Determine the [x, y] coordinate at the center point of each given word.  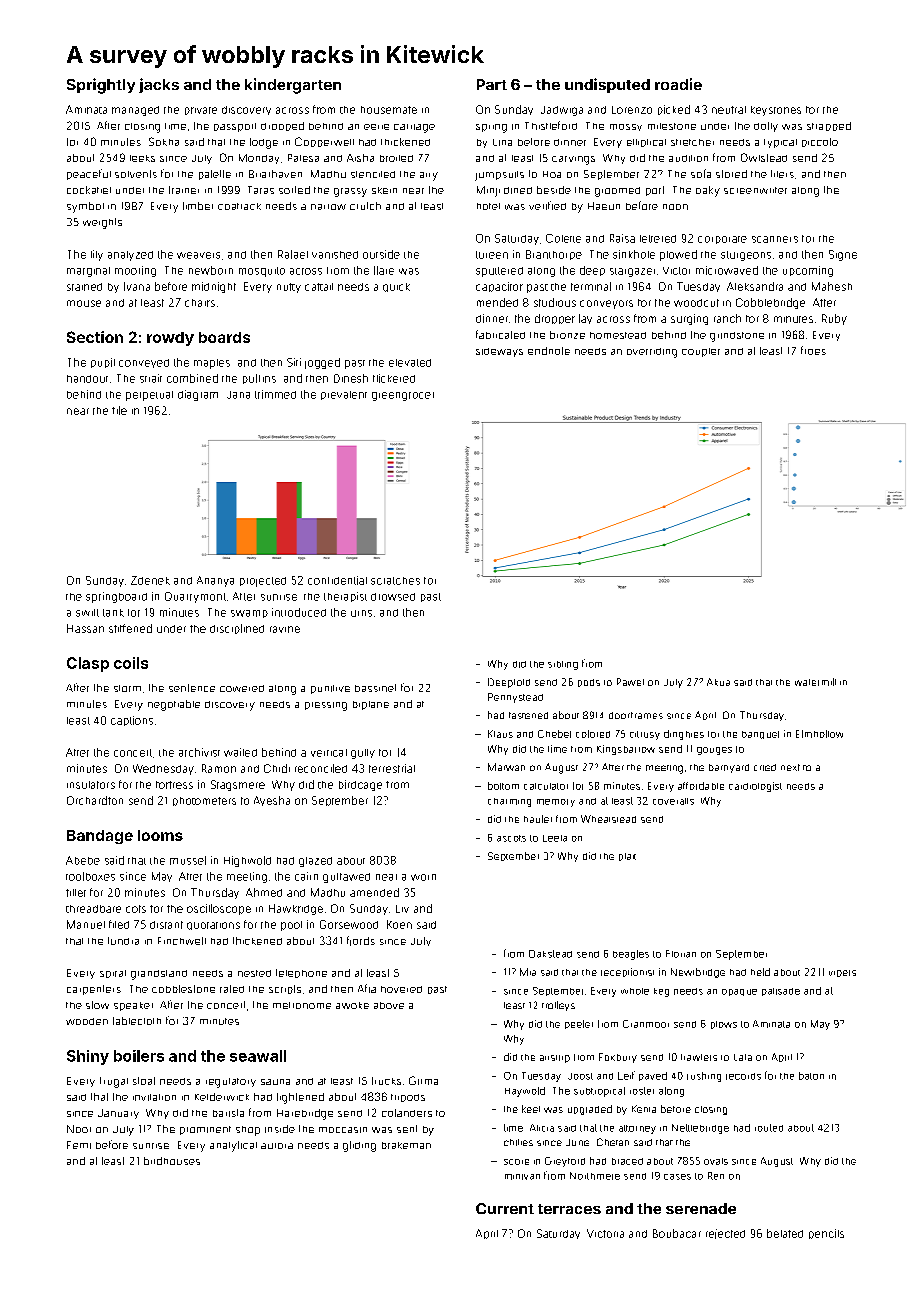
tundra [123, 941]
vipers [842, 973]
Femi [79, 1145]
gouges [714, 751]
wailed [240, 752]
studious [555, 302]
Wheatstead [608, 819]
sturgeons [746, 256]
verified [547, 205]
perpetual [149, 396]
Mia [528, 972]
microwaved [727, 270]
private [201, 111]
